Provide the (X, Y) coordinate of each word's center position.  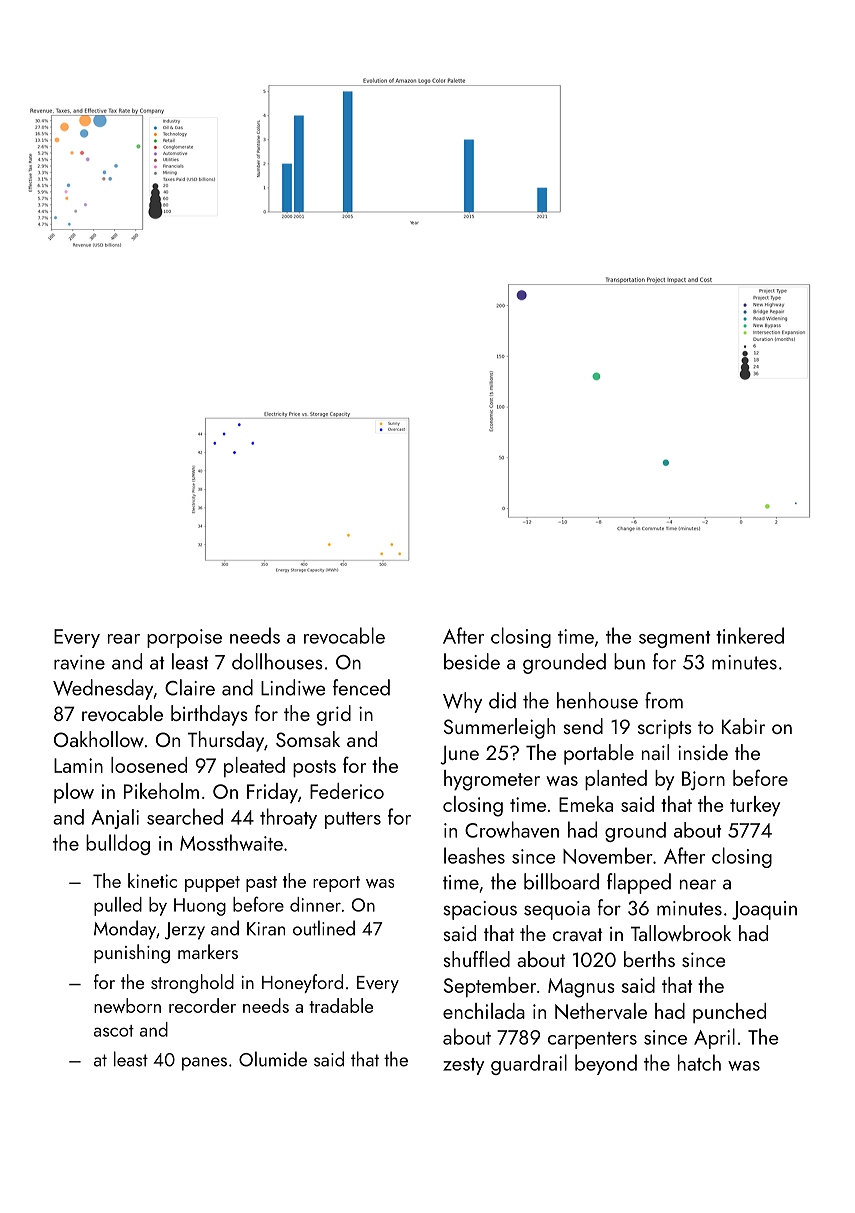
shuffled (477, 959)
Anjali (115, 819)
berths (649, 959)
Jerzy (185, 931)
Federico (347, 791)
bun (629, 661)
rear (124, 639)
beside (472, 661)
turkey (755, 806)
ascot (114, 1031)
